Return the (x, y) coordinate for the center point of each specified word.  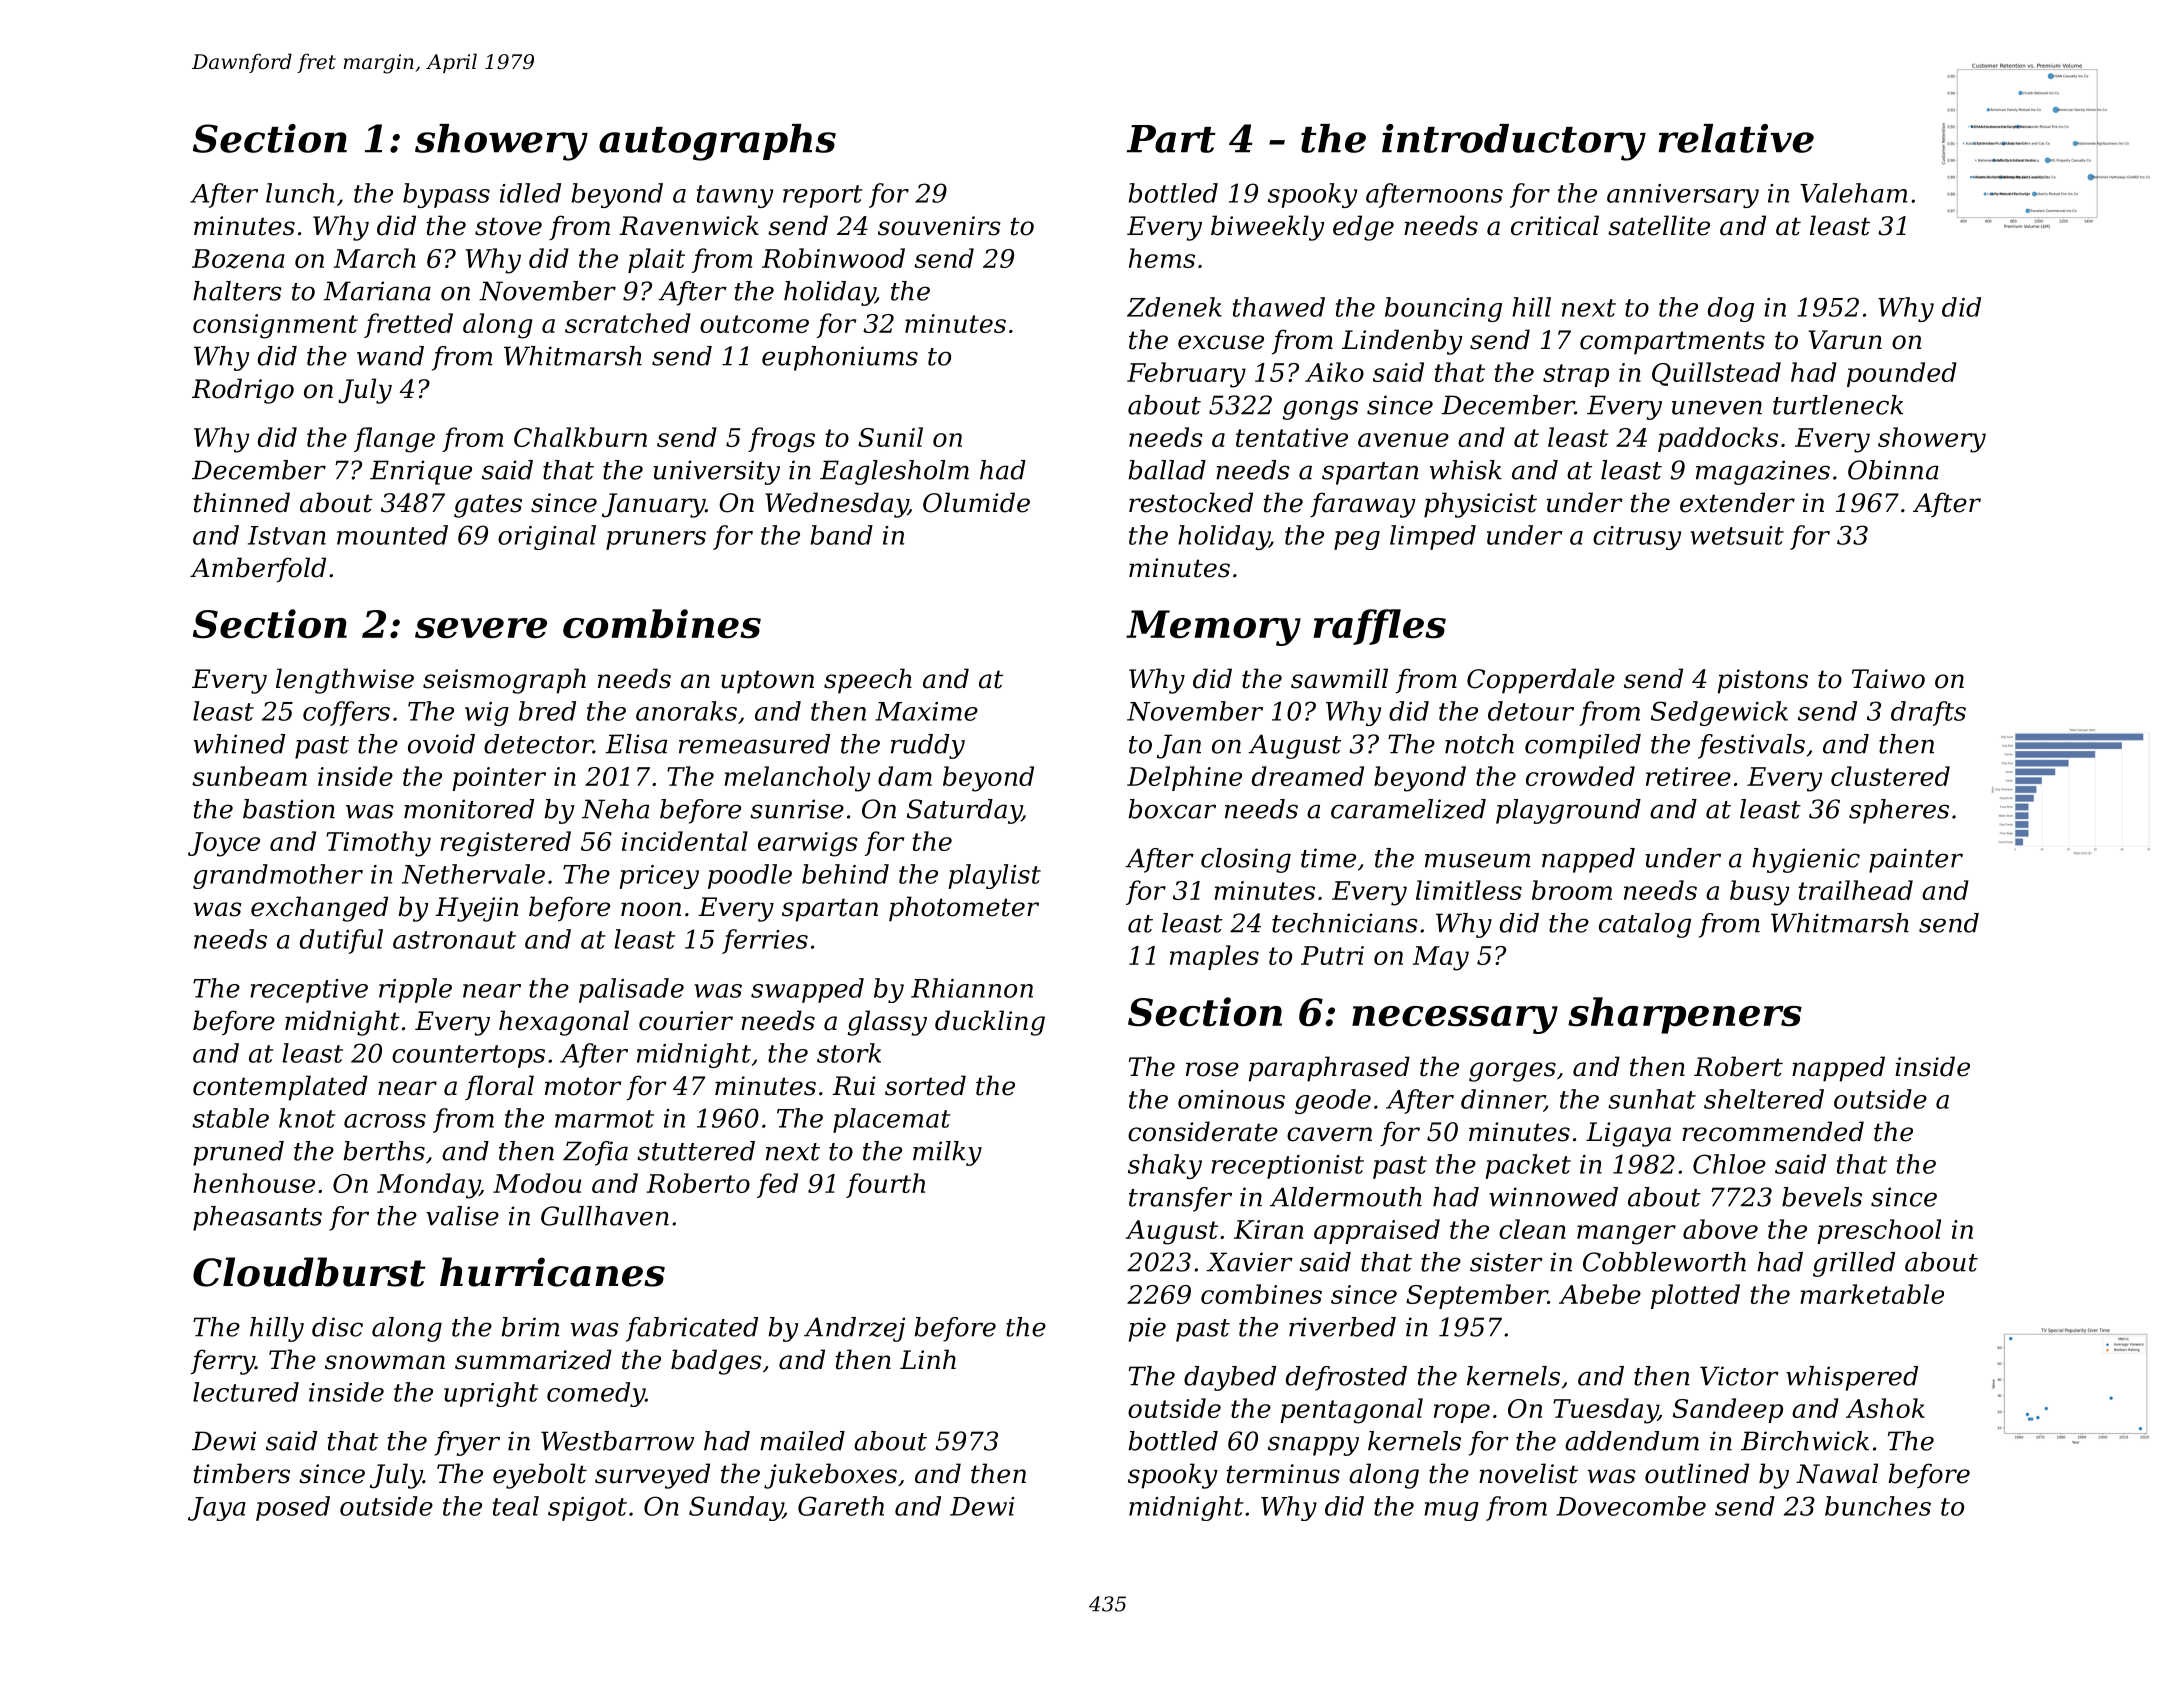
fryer (467, 1443)
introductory (1514, 142)
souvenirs (939, 226)
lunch (300, 193)
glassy (887, 1023)
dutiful (341, 941)
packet (1528, 1166)
